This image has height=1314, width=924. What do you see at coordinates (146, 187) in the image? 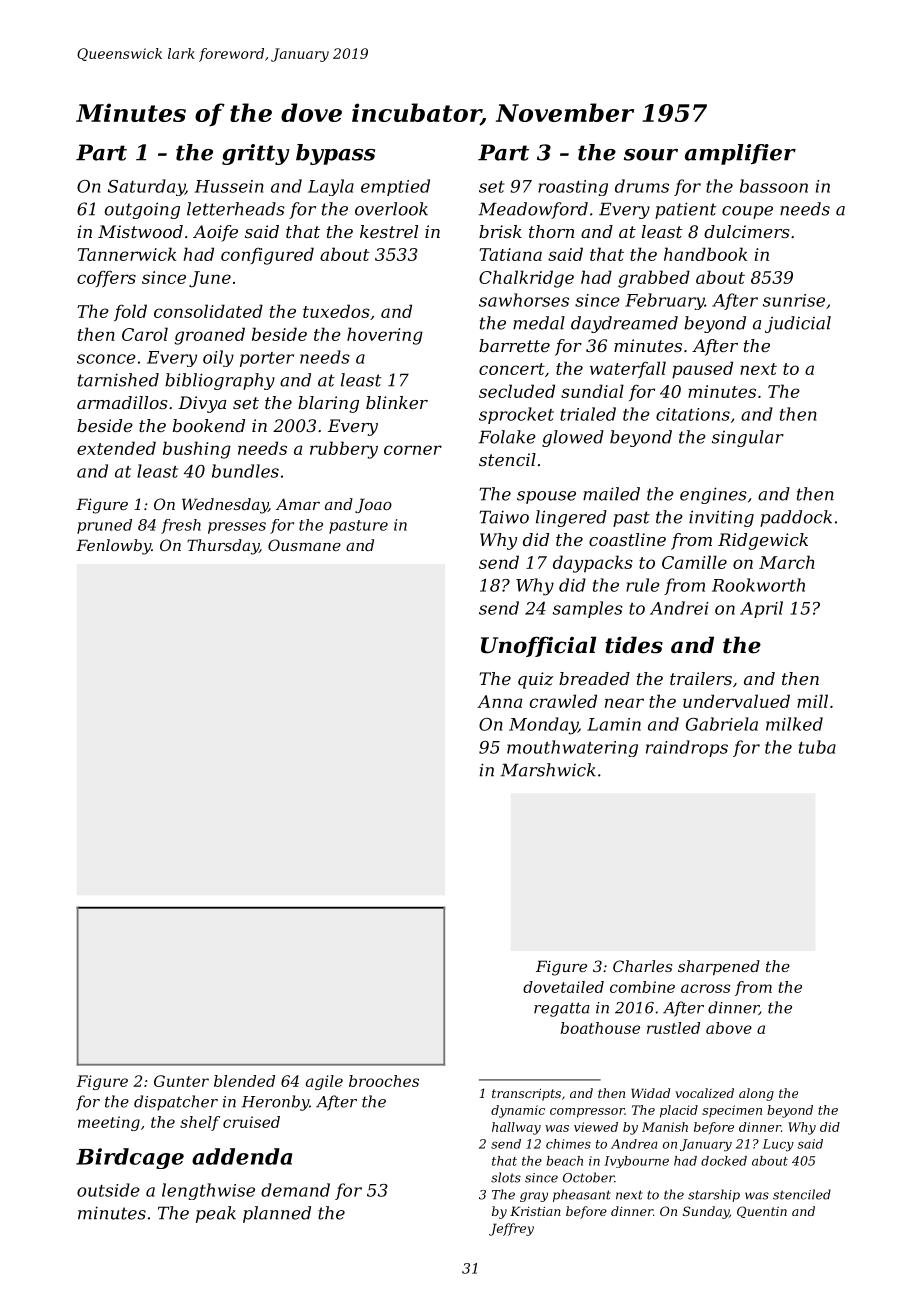
I see `Saturday` at bounding box center [146, 187].
